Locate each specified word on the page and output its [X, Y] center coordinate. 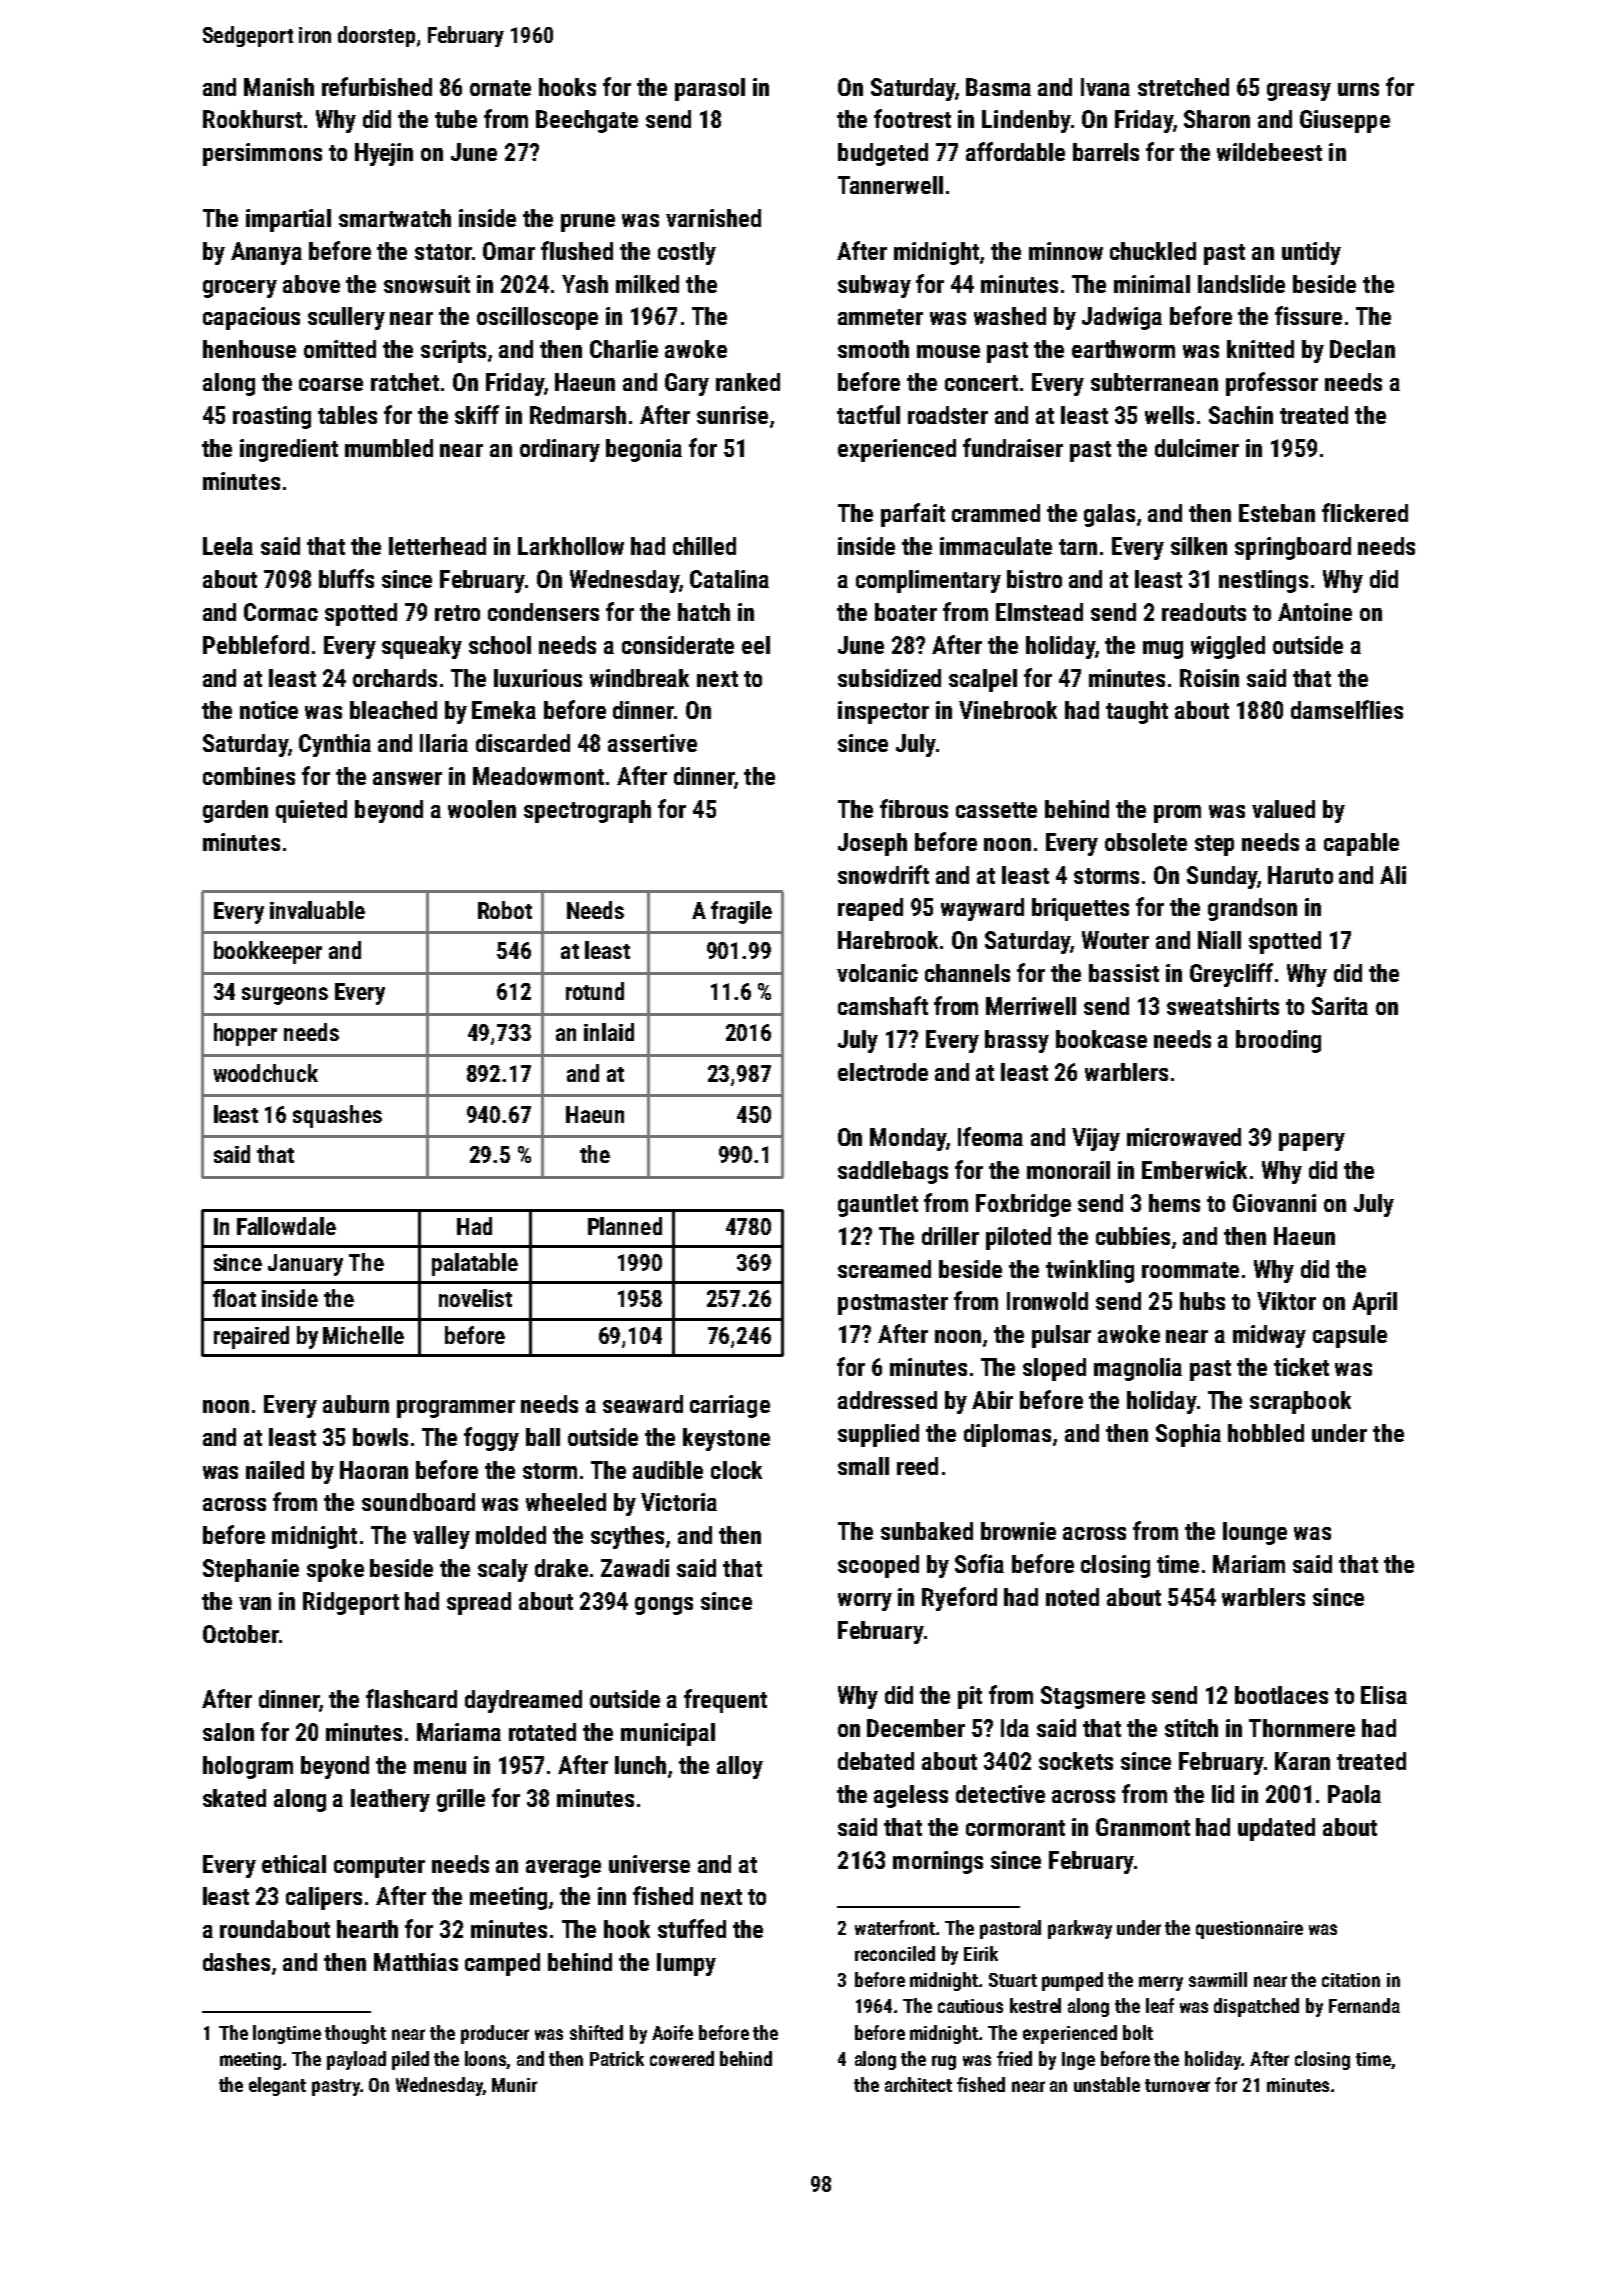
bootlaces [1281, 1695]
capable [1361, 844]
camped [502, 1964]
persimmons [262, 154]
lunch [640, 1765]
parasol [710, 89]
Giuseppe [1345, 121]
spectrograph [587, 811]
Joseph [872, 844]
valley [441, 1537]
